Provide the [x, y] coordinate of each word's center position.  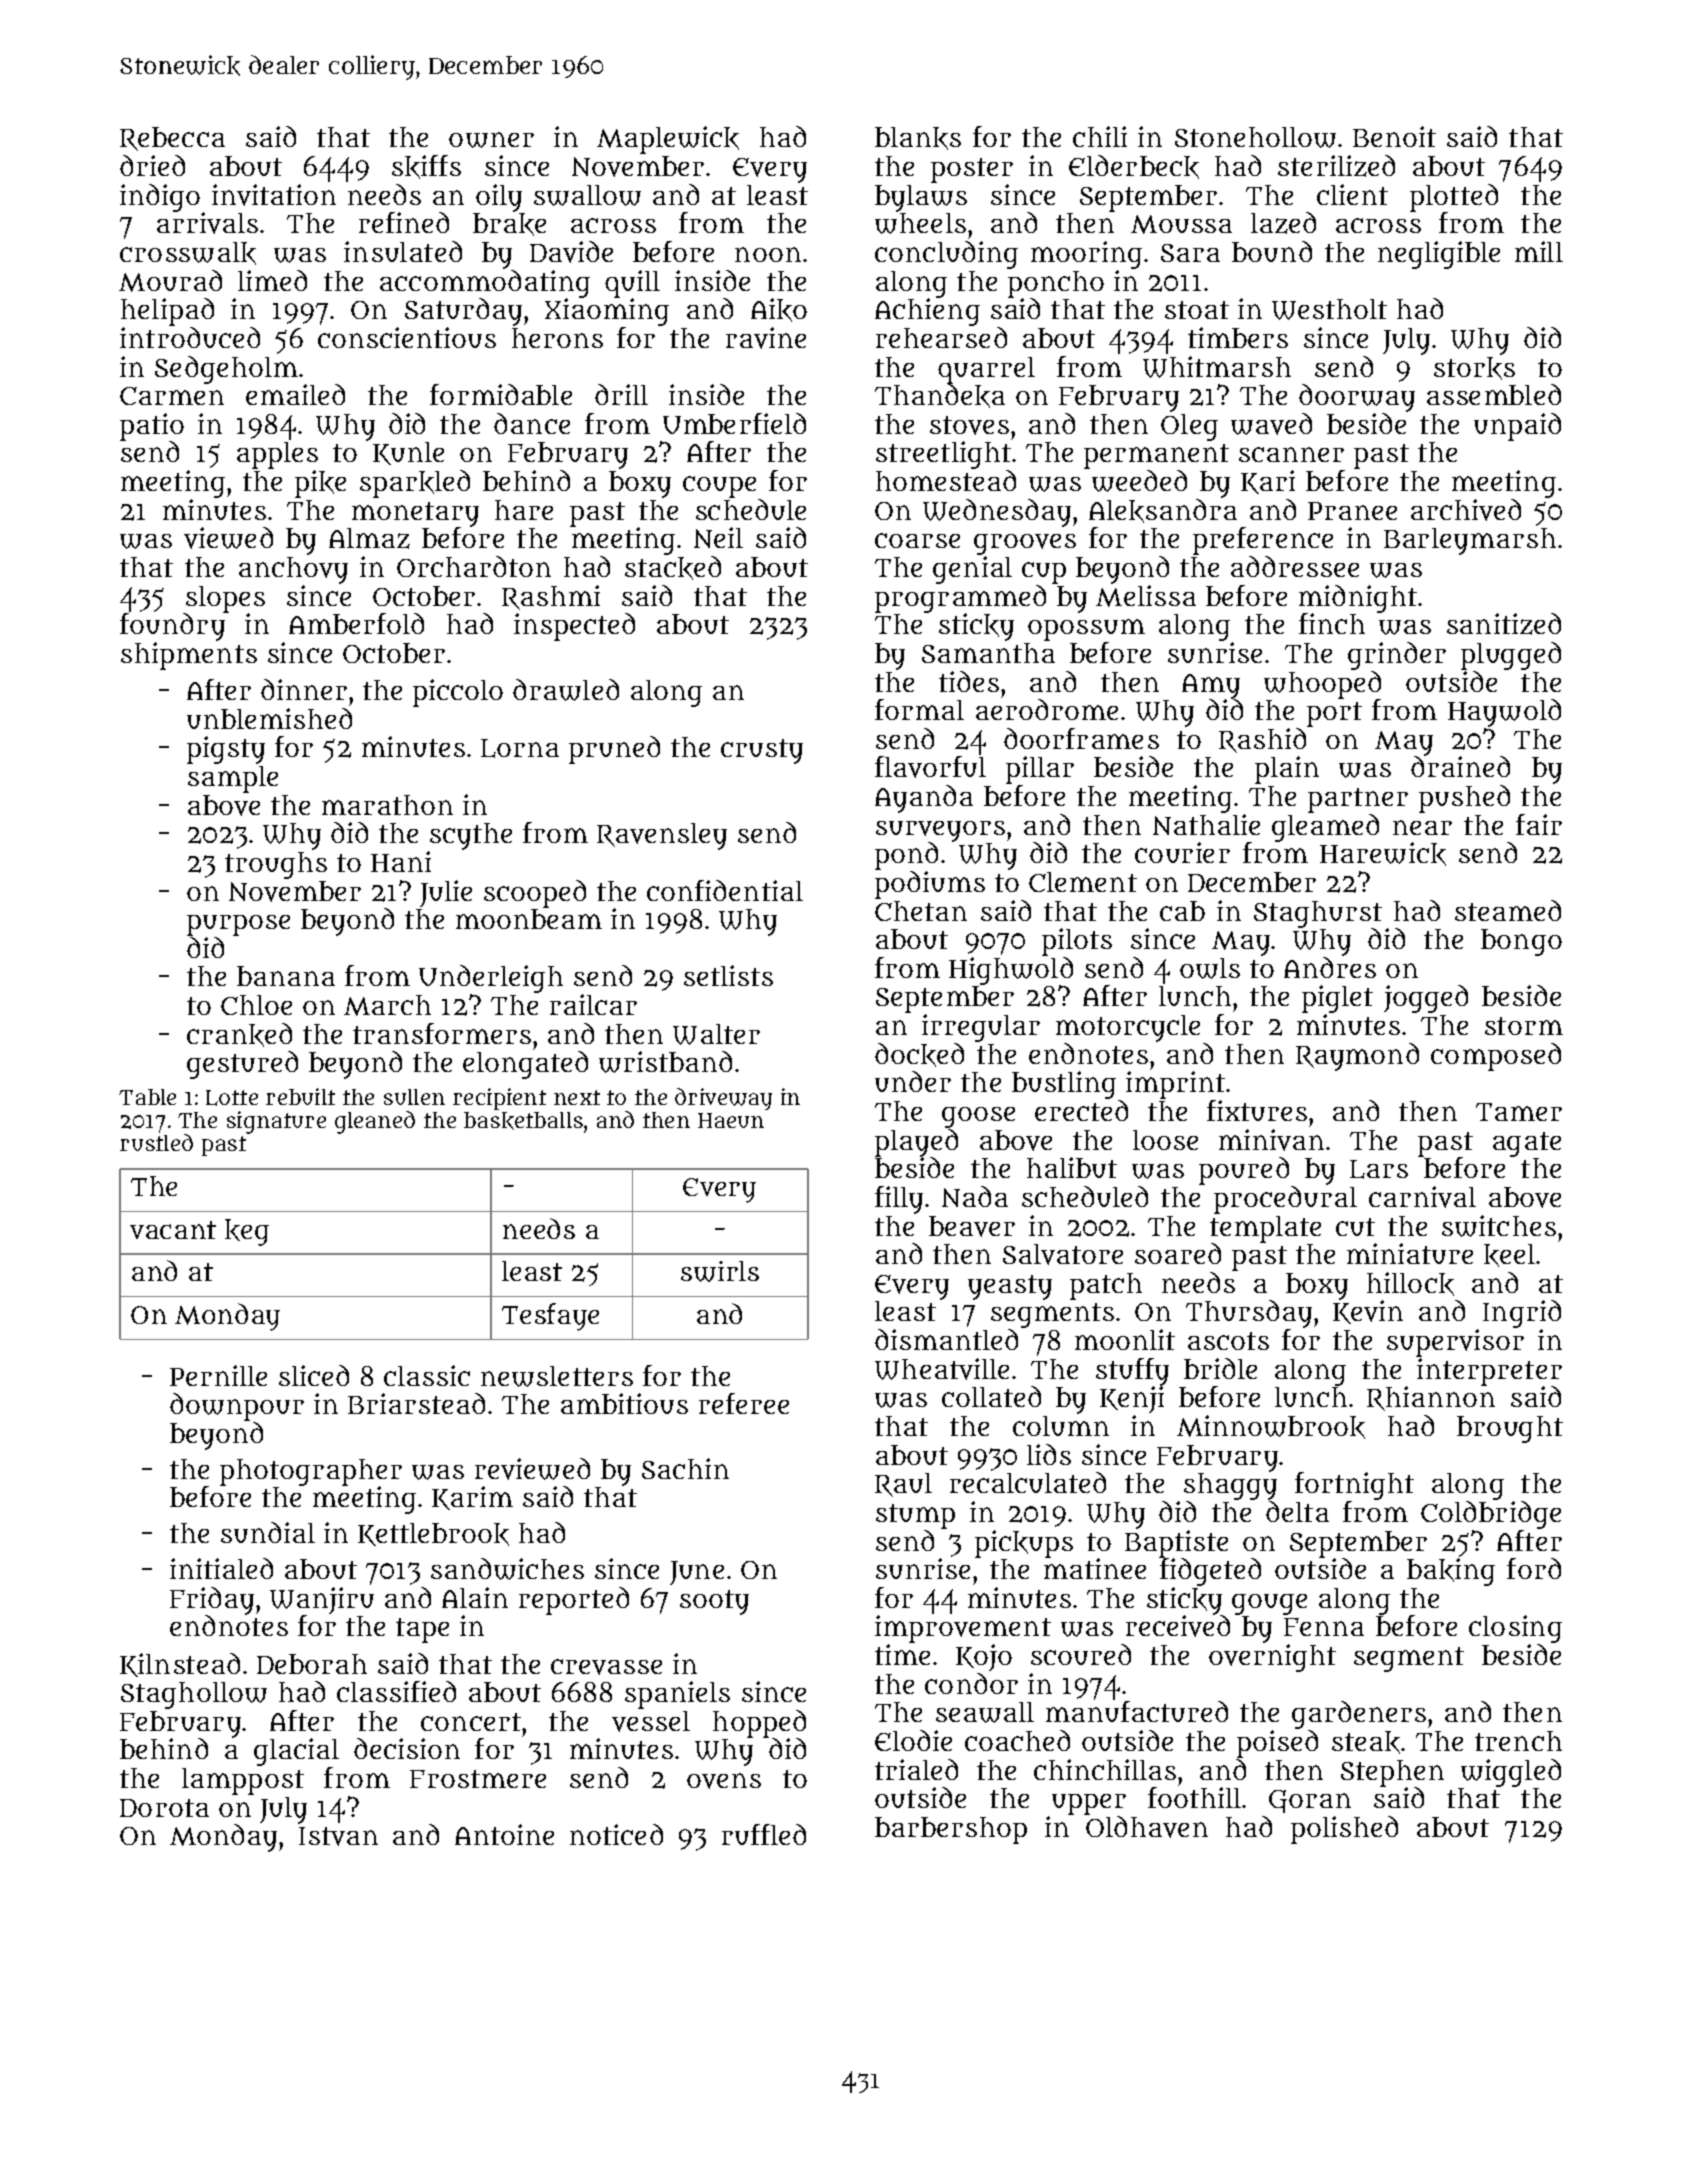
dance [532, 423]
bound [1272, 251]
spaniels [677, 1695]
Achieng [927, 312]
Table [147, 1097]
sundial [268, 1532]
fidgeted [1210, 1572]
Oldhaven [1147, 1827]
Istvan [338, 1836]
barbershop [951, 1830]
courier [1182, 852]
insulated [403, 251]
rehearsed [941, 337]
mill [1539, 251]
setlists [728, 975]
